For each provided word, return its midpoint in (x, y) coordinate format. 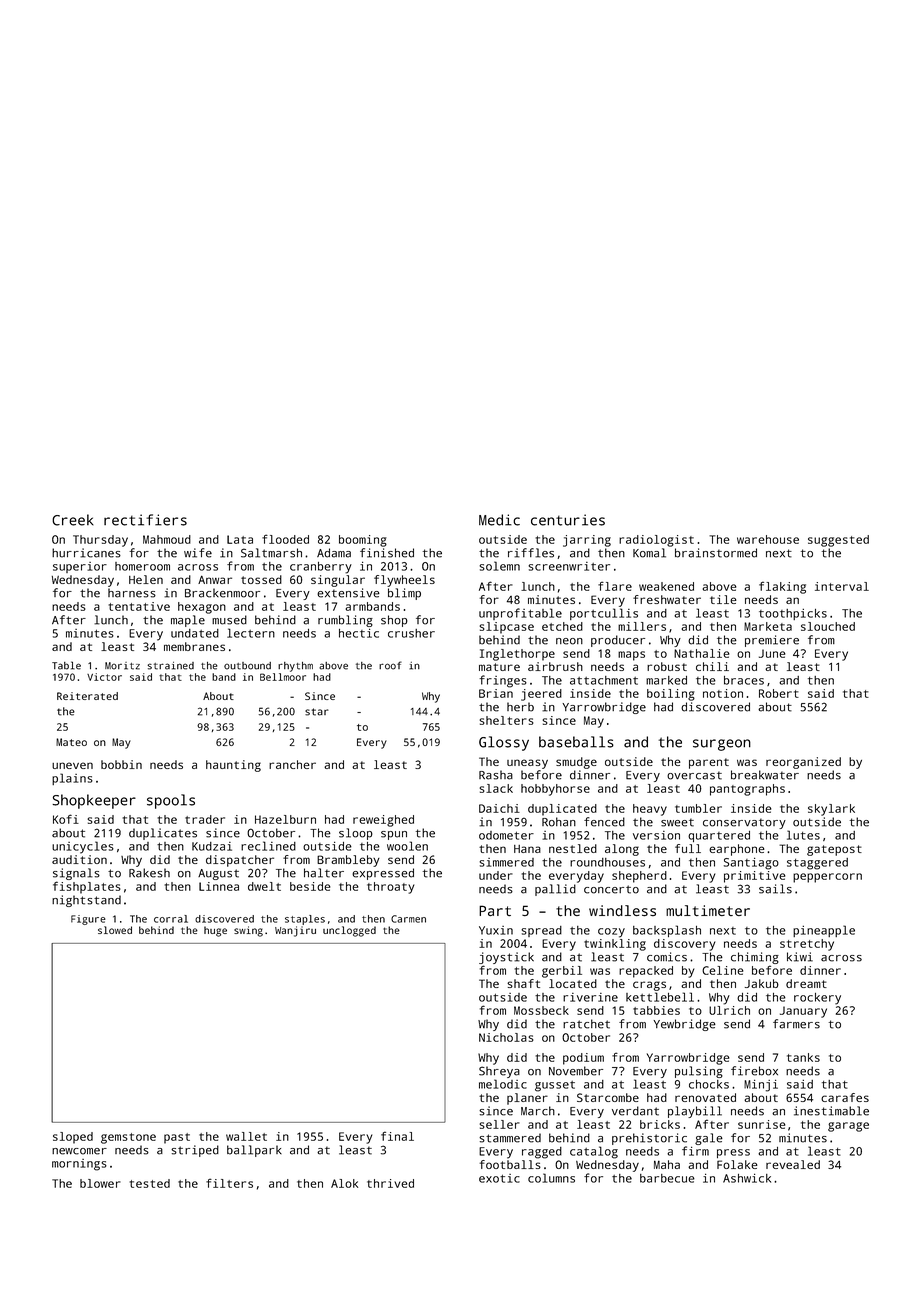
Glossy (504, 743)
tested (150, 1183)
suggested (838, 541)
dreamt (806, 983)
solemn (499, 566)
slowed (115, 930)
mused (229, 620)
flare (615, 586)
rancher (292, 764)
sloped (73, 1138)
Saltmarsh (271, 553)
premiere (772, 641)
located (573, 983)
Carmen (408, 919)
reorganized (803, 763)
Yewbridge (684, 1025)
